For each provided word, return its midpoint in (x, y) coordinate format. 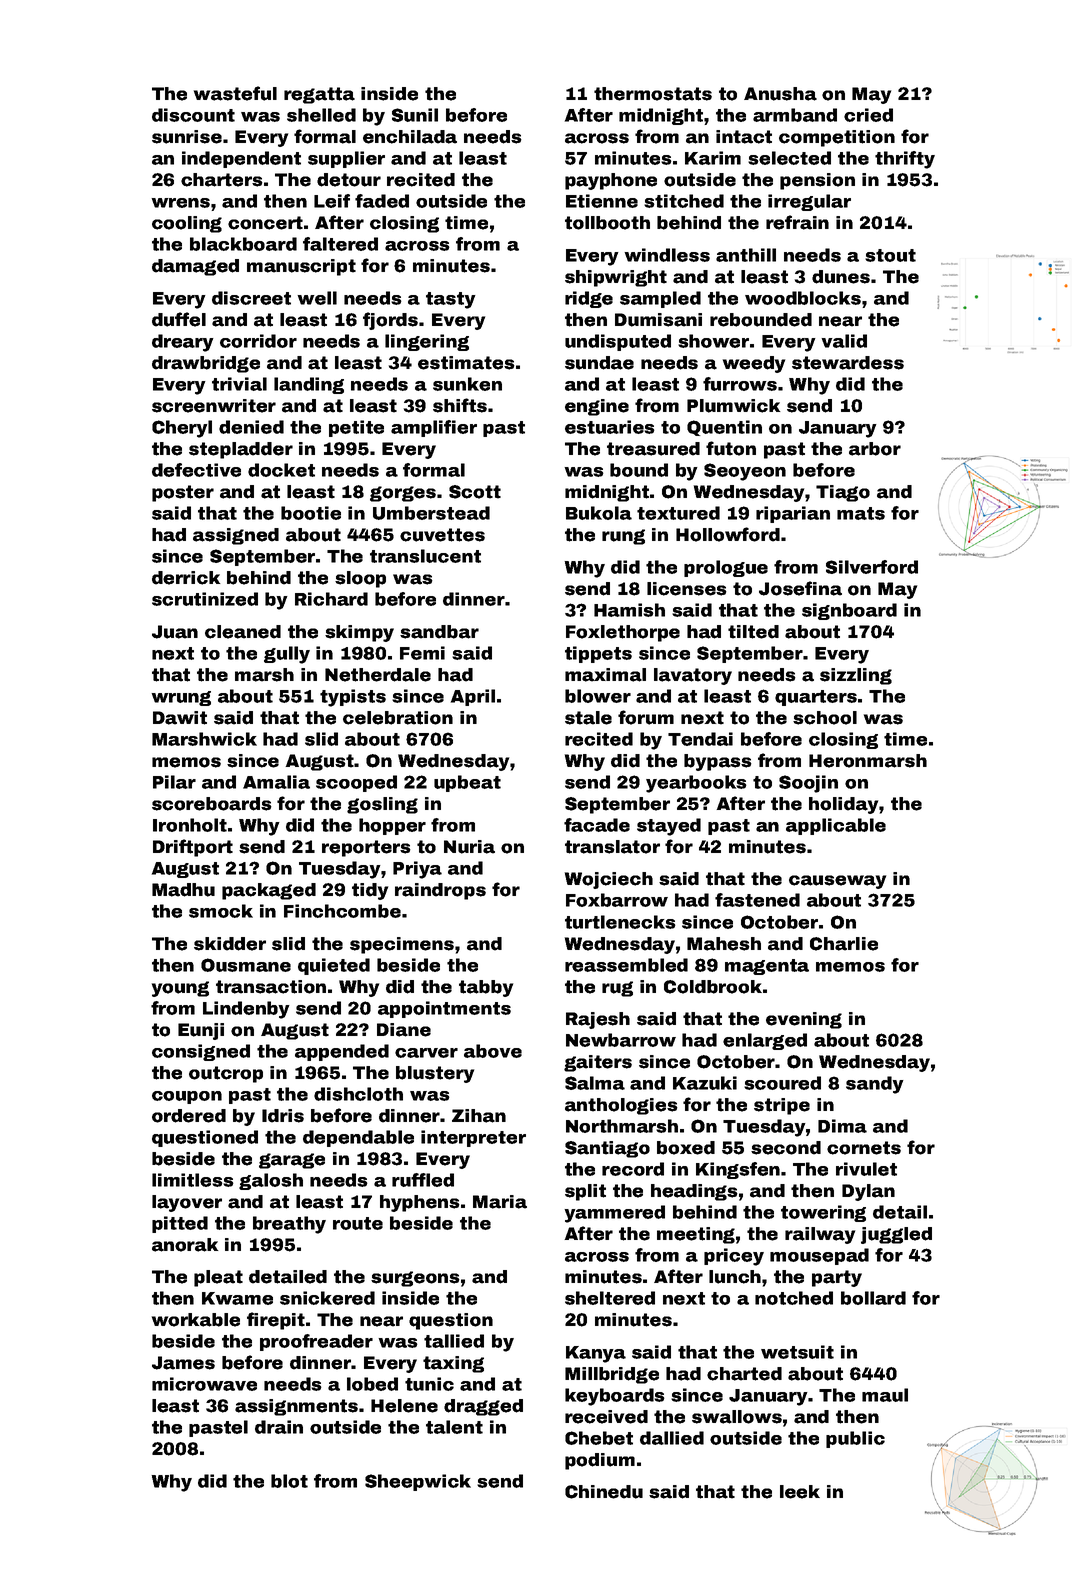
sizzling (856, 676)
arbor (875, 449)
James (183, 1363)
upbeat (467, 783)
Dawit (180, 718)
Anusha (780, 94)
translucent (425, 556)
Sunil (415, 115)
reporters (366, 848)
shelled (321, 115)
